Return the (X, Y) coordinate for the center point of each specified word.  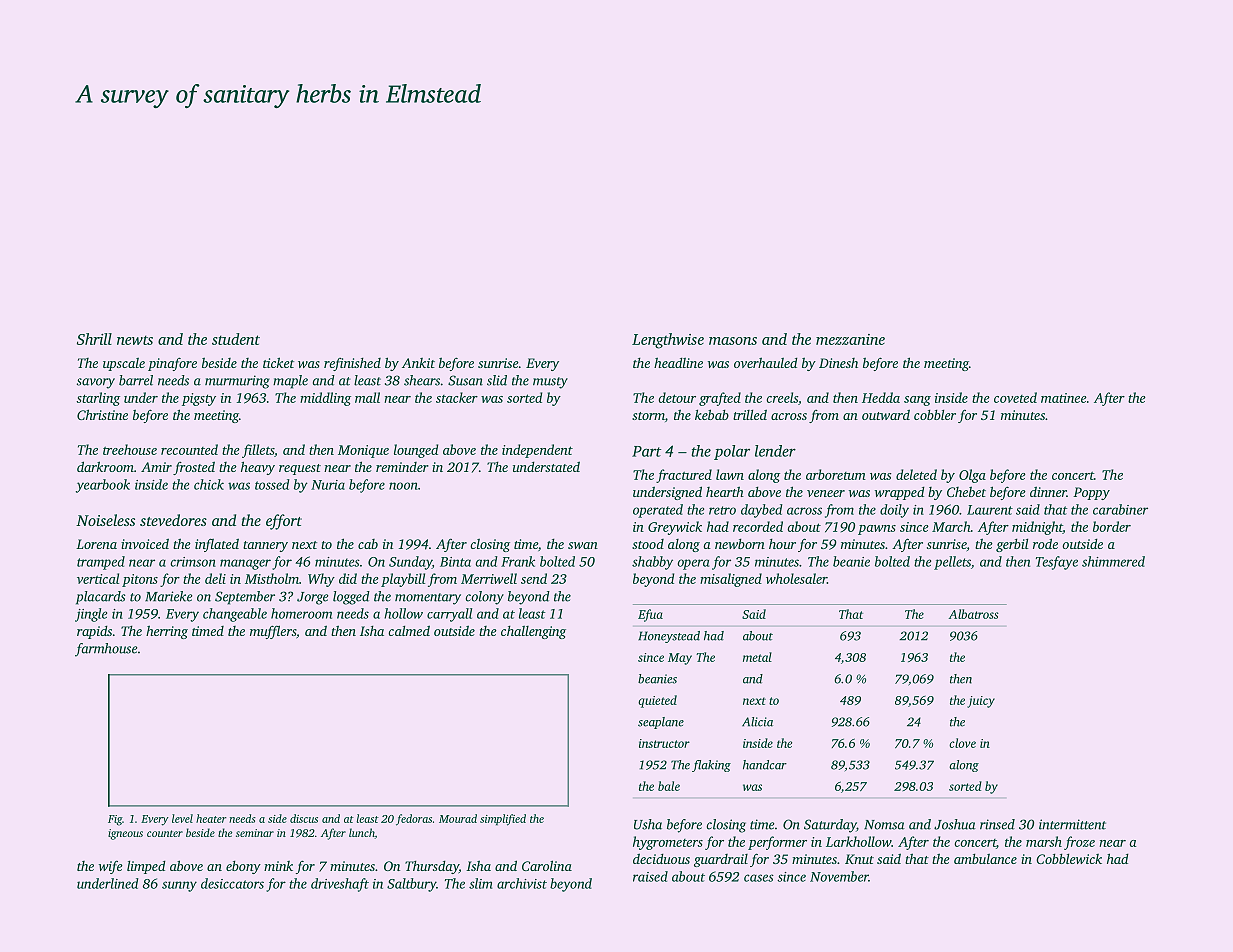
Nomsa (884, 825)
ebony (243, 867)
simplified (503, 820)
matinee (1064, 398)
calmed (409, 630)
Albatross (974, 614)
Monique (363, 451)
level (182, 818)
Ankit (418, 363)
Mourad (458, 818)
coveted (1015, 397)
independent (537, 451)
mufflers (273, 632)
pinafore (172, 364)
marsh (1044, 841)
